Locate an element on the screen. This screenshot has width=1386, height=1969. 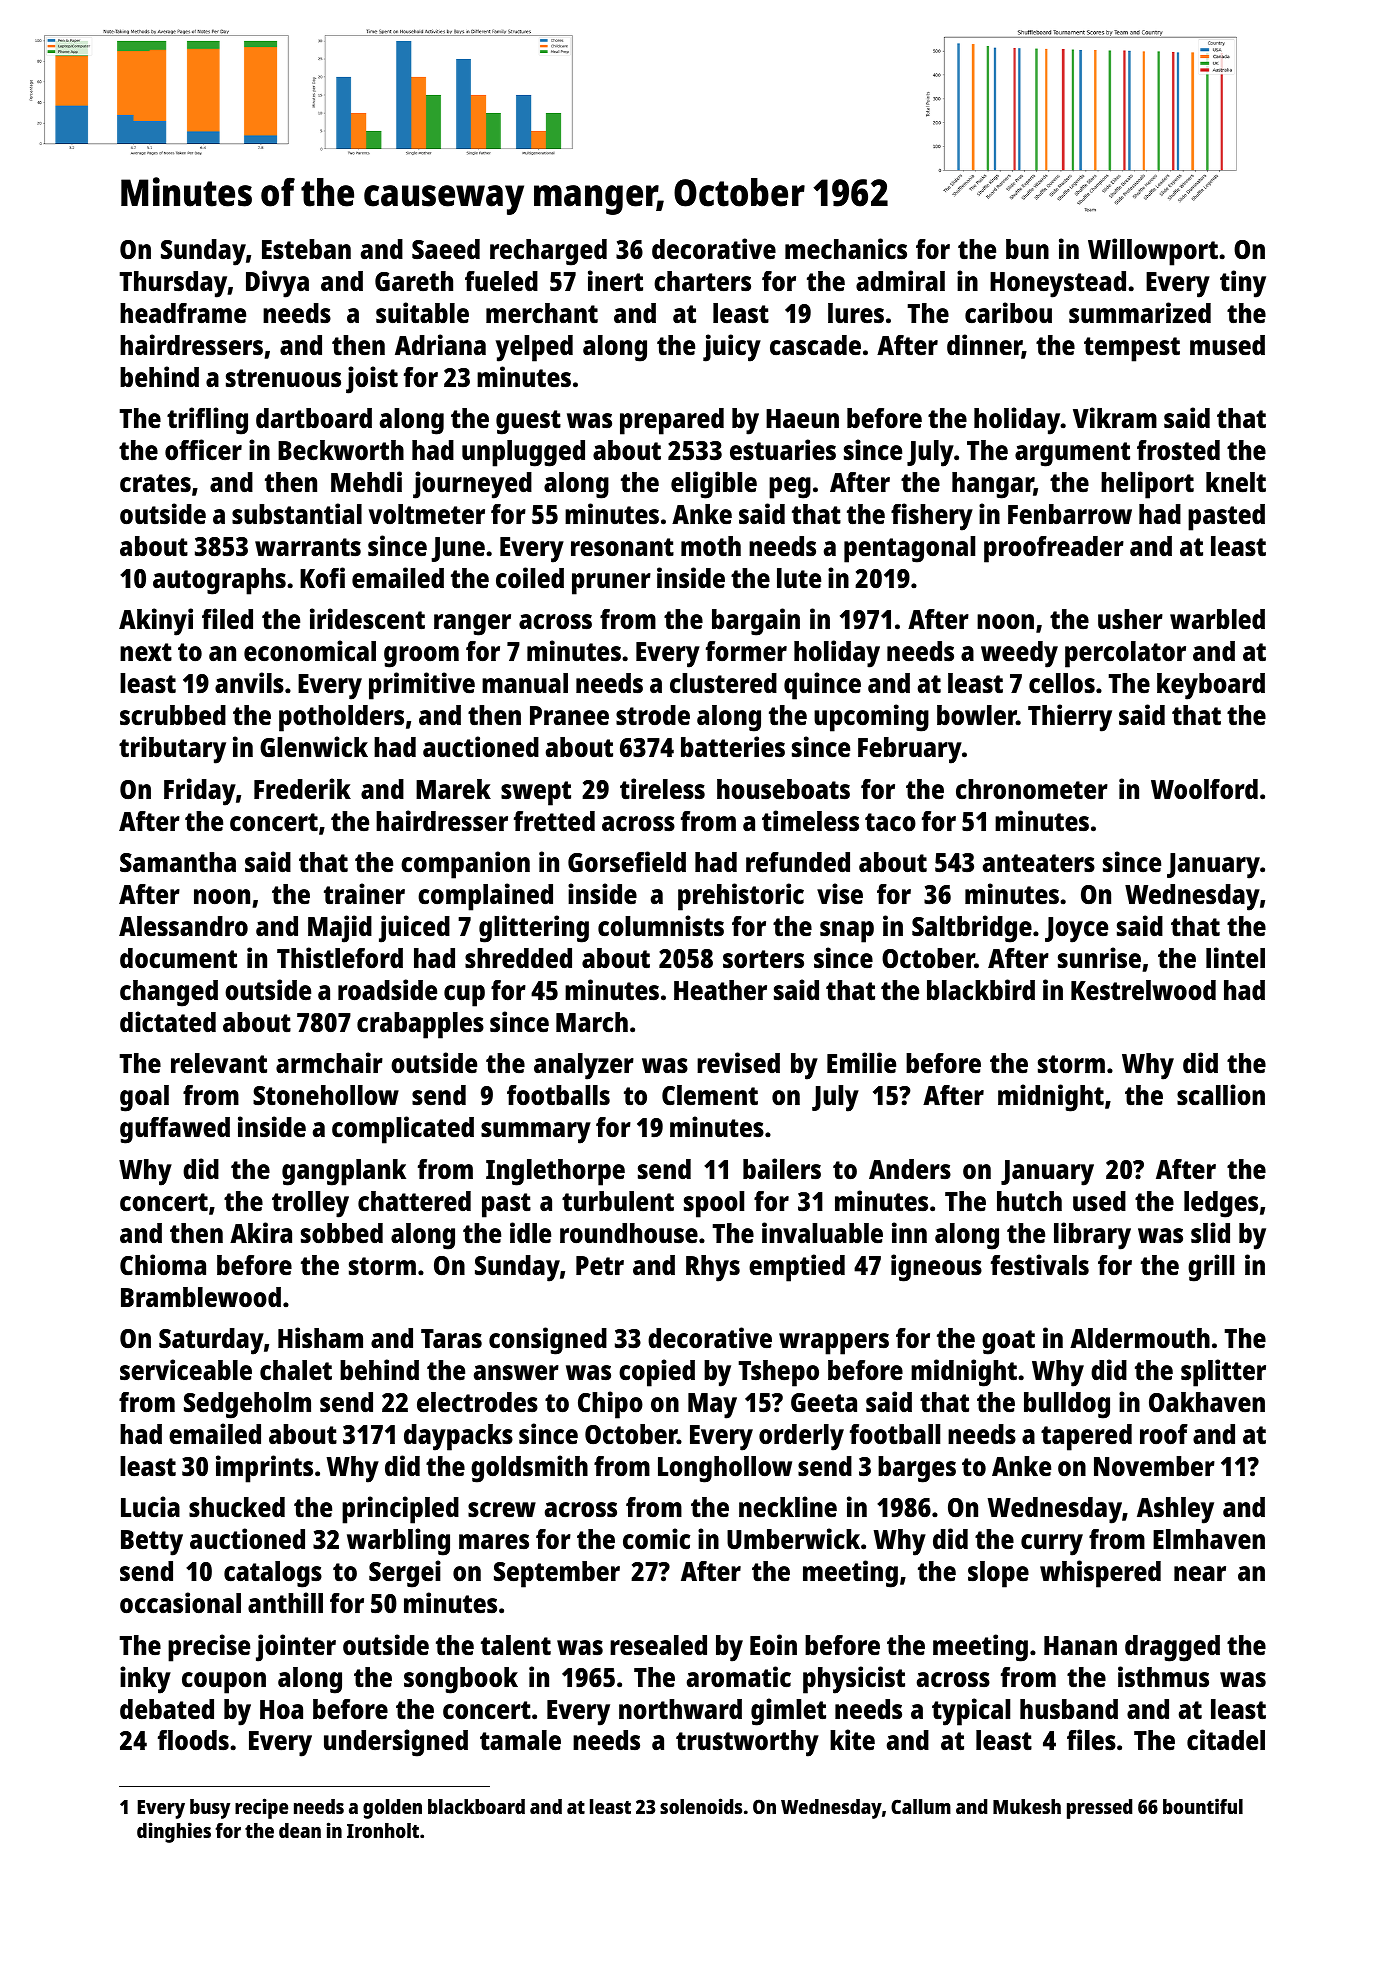
fretted is located at coordinates (554, 821).
